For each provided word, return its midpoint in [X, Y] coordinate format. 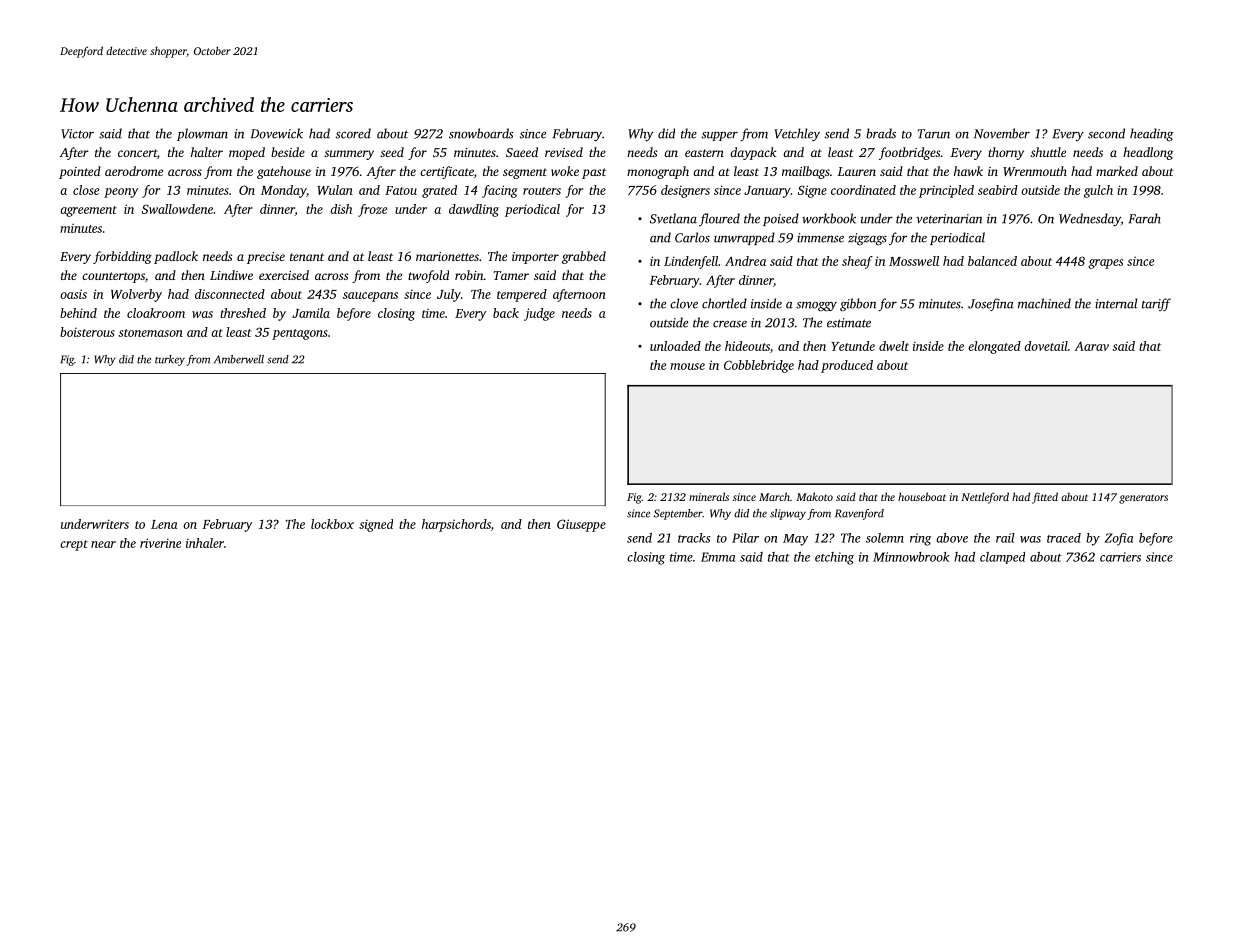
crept [74, 545]
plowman [202, 134]
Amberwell [239, 359]
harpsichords [456, 525]
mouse [687, 366]
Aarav [1091, 346]
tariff [1156, 304]
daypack [753, 153]
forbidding [122, 257]
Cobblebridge [759, 366]
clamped [1002, 558]
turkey [170, 360]
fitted [1045, 498]
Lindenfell [691, 262]
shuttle [1048, 152]
